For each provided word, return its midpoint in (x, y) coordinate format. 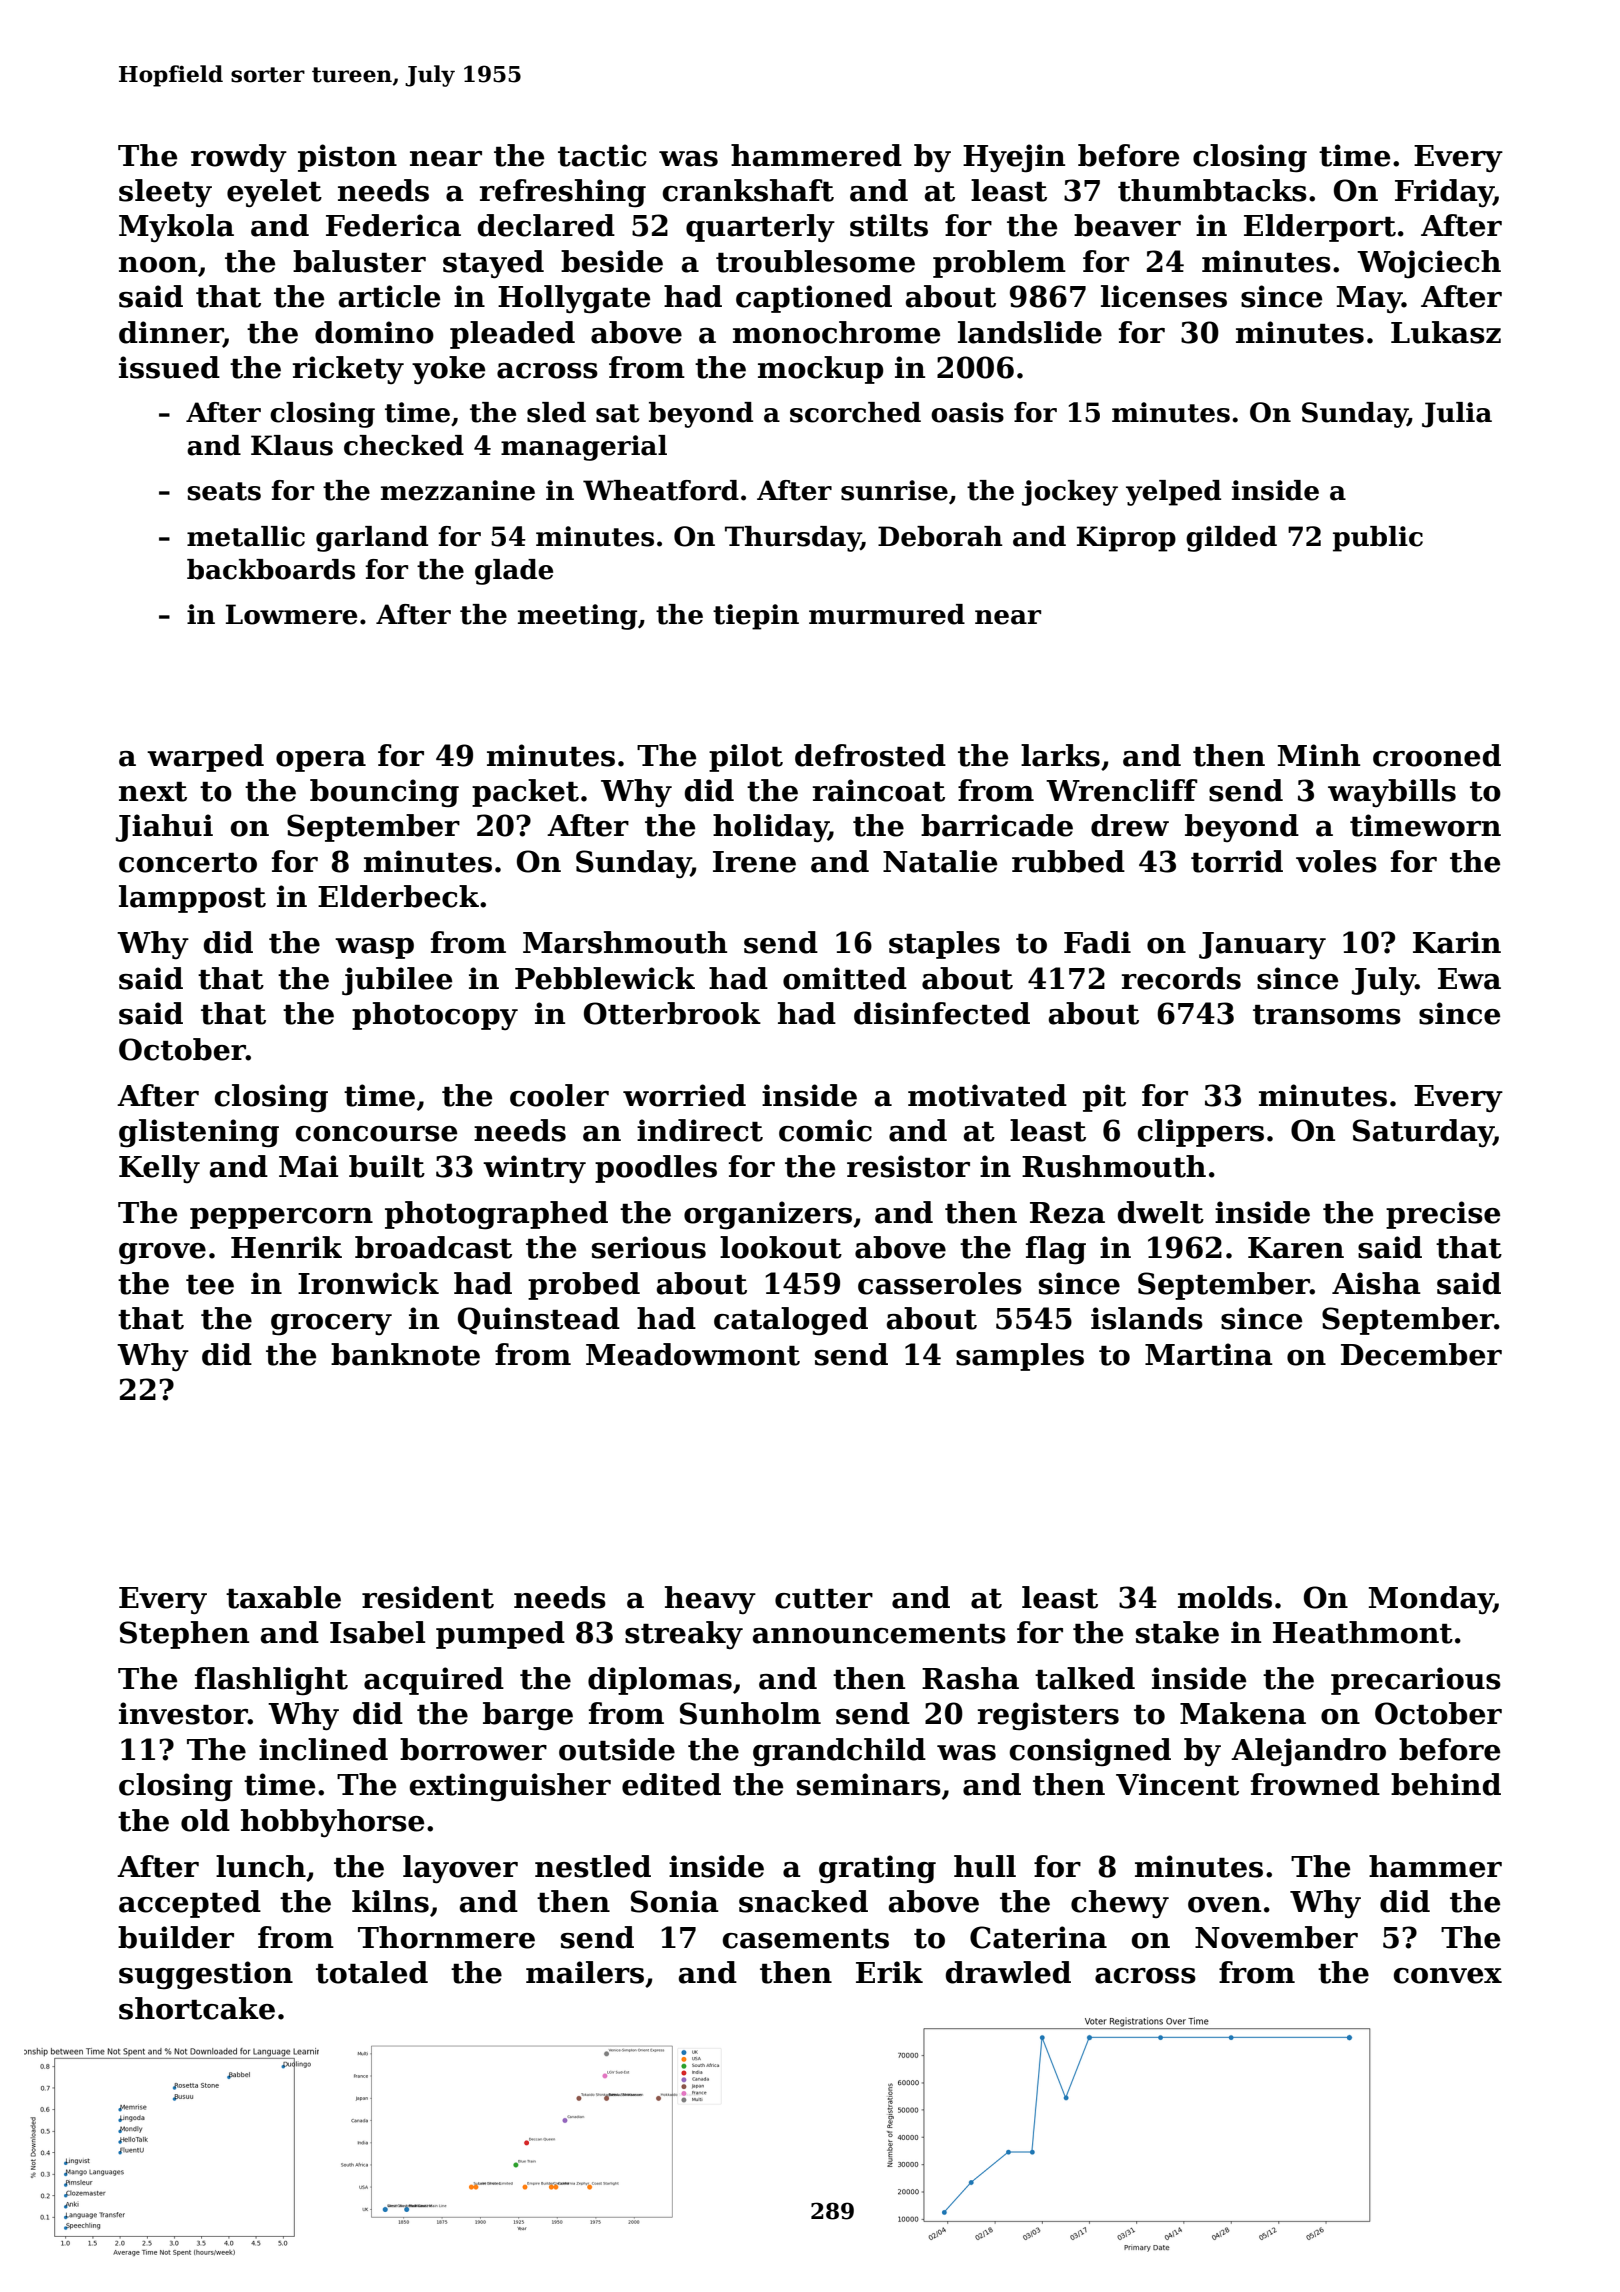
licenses (1164, 296)
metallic (246, 536)
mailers (585, 1972)
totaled (372, 1972)
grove (162, 1254)
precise (1443, 1215)
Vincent (1177, 1784)
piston (347, 158)
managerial (584, 448)
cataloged (791, 1321)
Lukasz (1446, 332)
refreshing (562, 193)
